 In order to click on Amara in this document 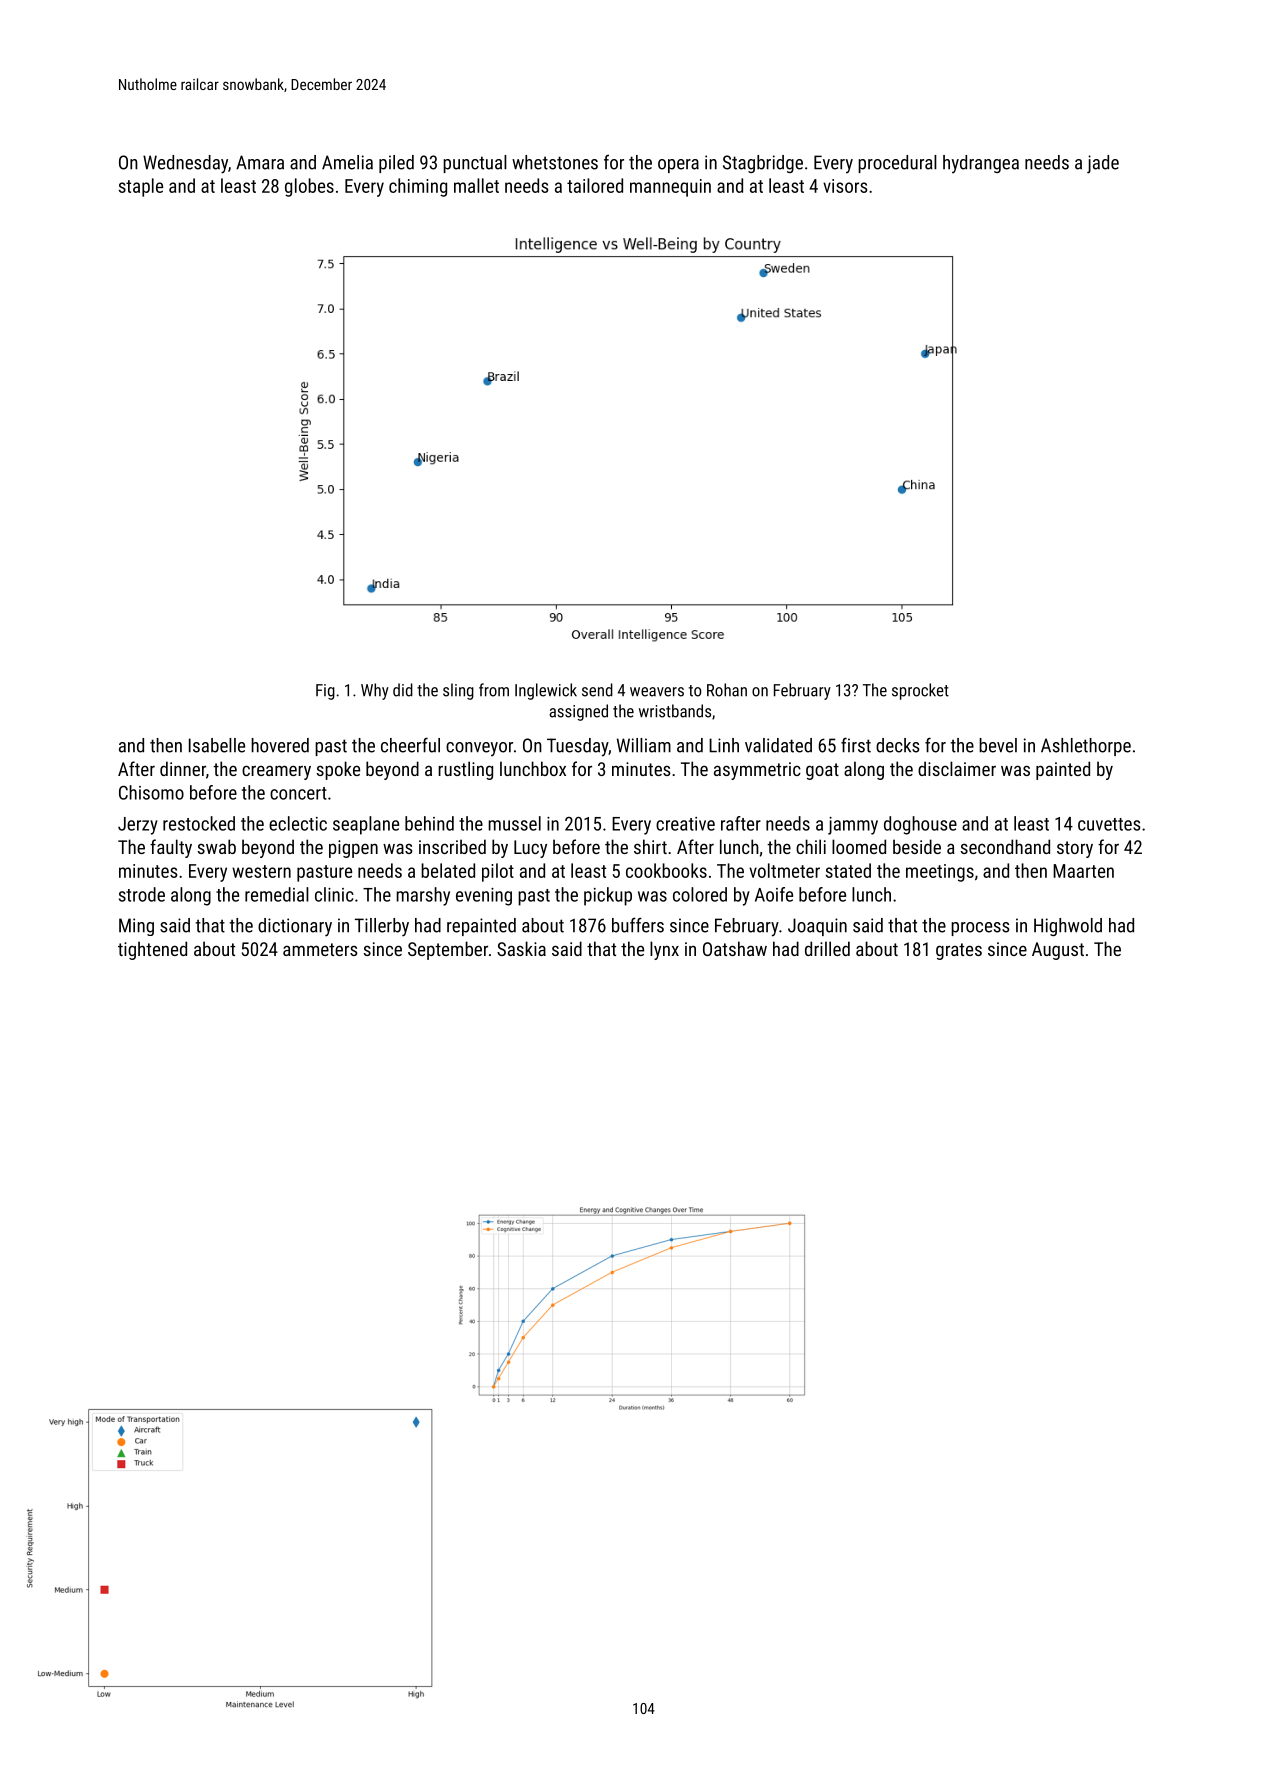, I will do `click(260, 162)`.
